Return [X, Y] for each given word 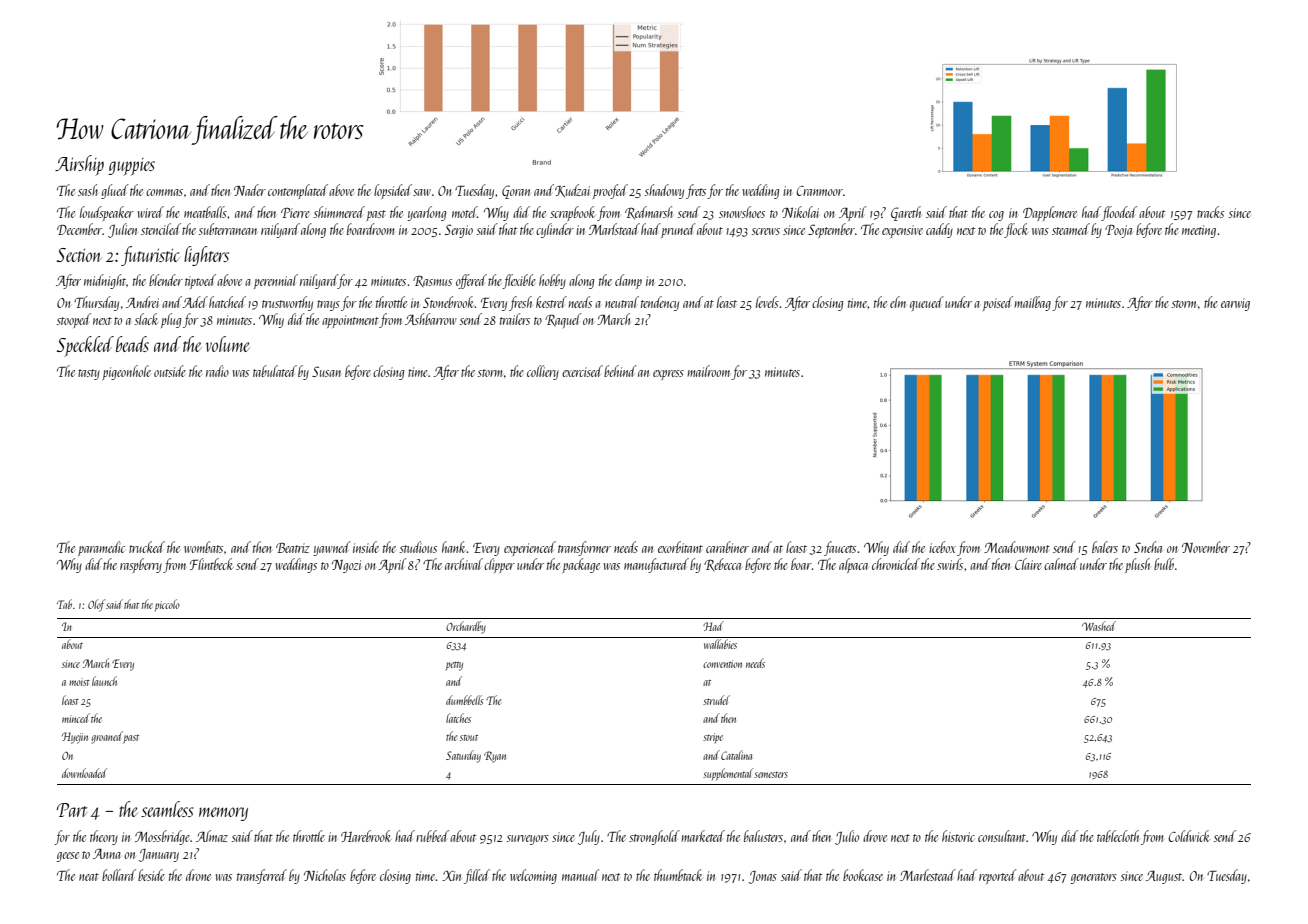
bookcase [863, 875]
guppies [131, 167]
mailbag [1032, 303]
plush [1137, 565]
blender [166, 280]
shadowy [664, 191]
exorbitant [680, 547]
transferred [262, 876]
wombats [203, 547]
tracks [1210, 212]
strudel [716, 700]
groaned [107, 737]
